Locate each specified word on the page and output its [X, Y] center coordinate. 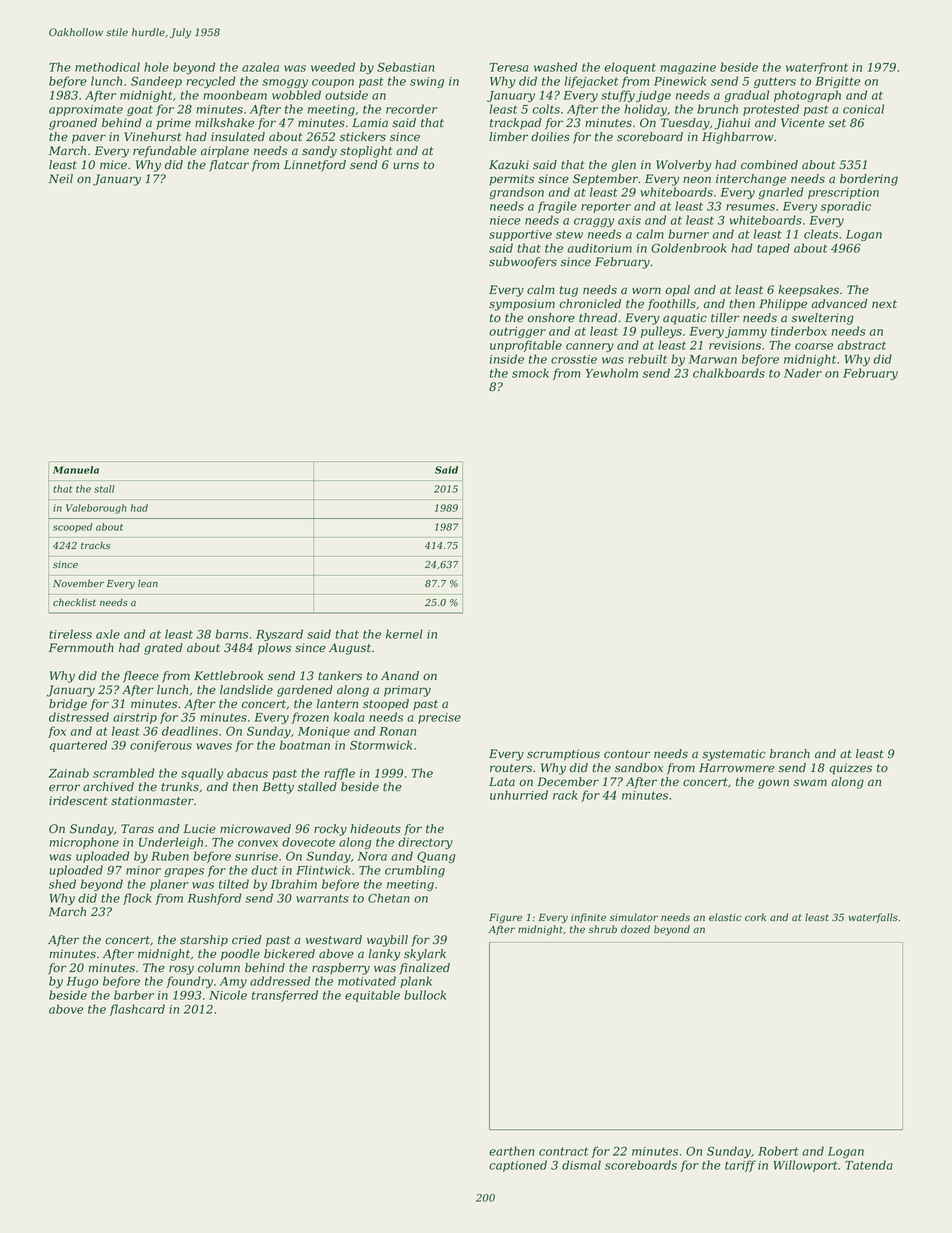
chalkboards [729, 373]
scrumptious [563, 755]
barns [231, 634]
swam [810, 782]
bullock [425, 995]
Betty [278, 788]
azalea [260, 67]
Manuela [76, 470]
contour [627, 754]
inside [507, 359]
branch [790, 754]
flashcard [137, 1010]
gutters [775, 82]
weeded [333, 67]
